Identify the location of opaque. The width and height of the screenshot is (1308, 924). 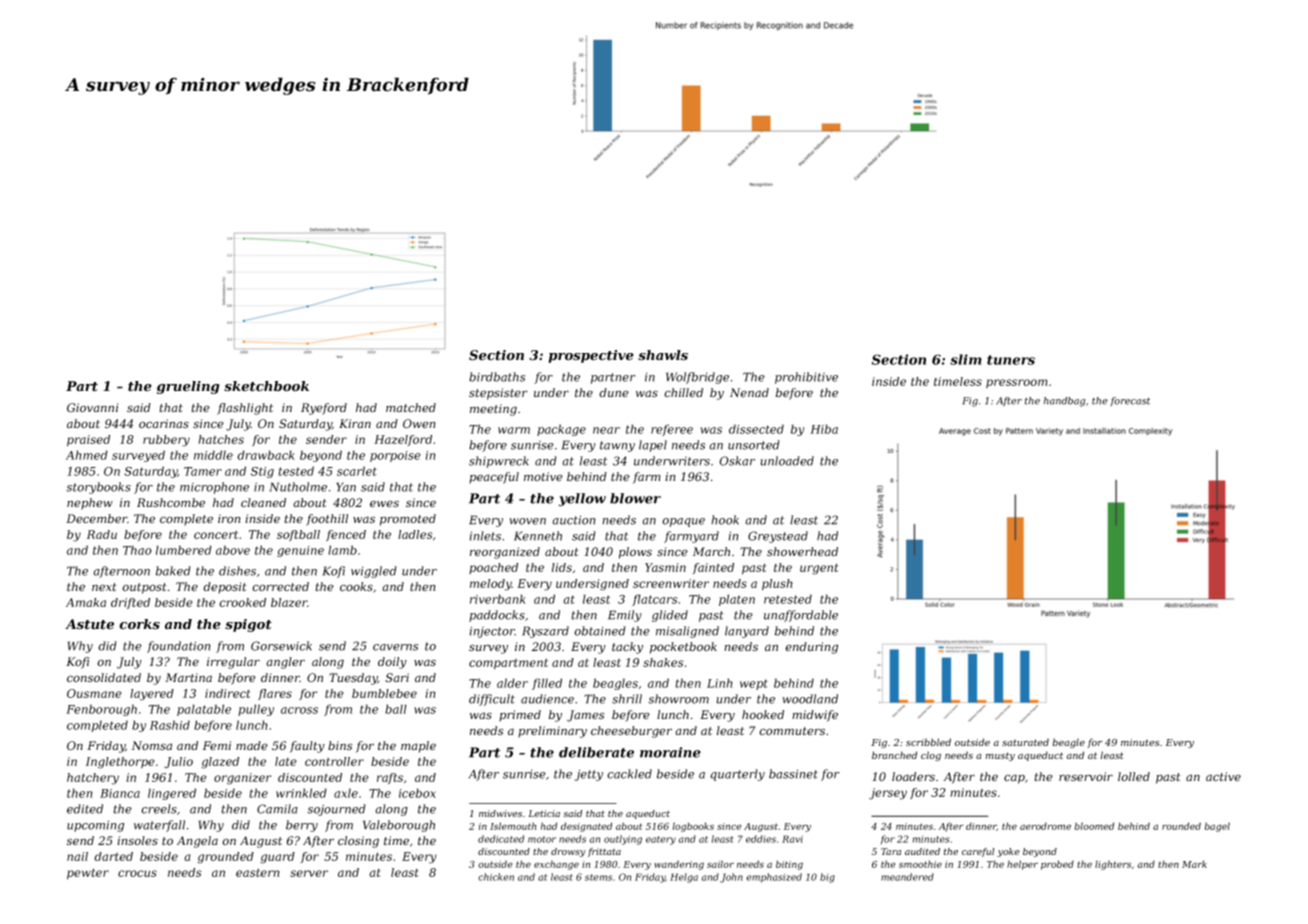
(683, 522).
